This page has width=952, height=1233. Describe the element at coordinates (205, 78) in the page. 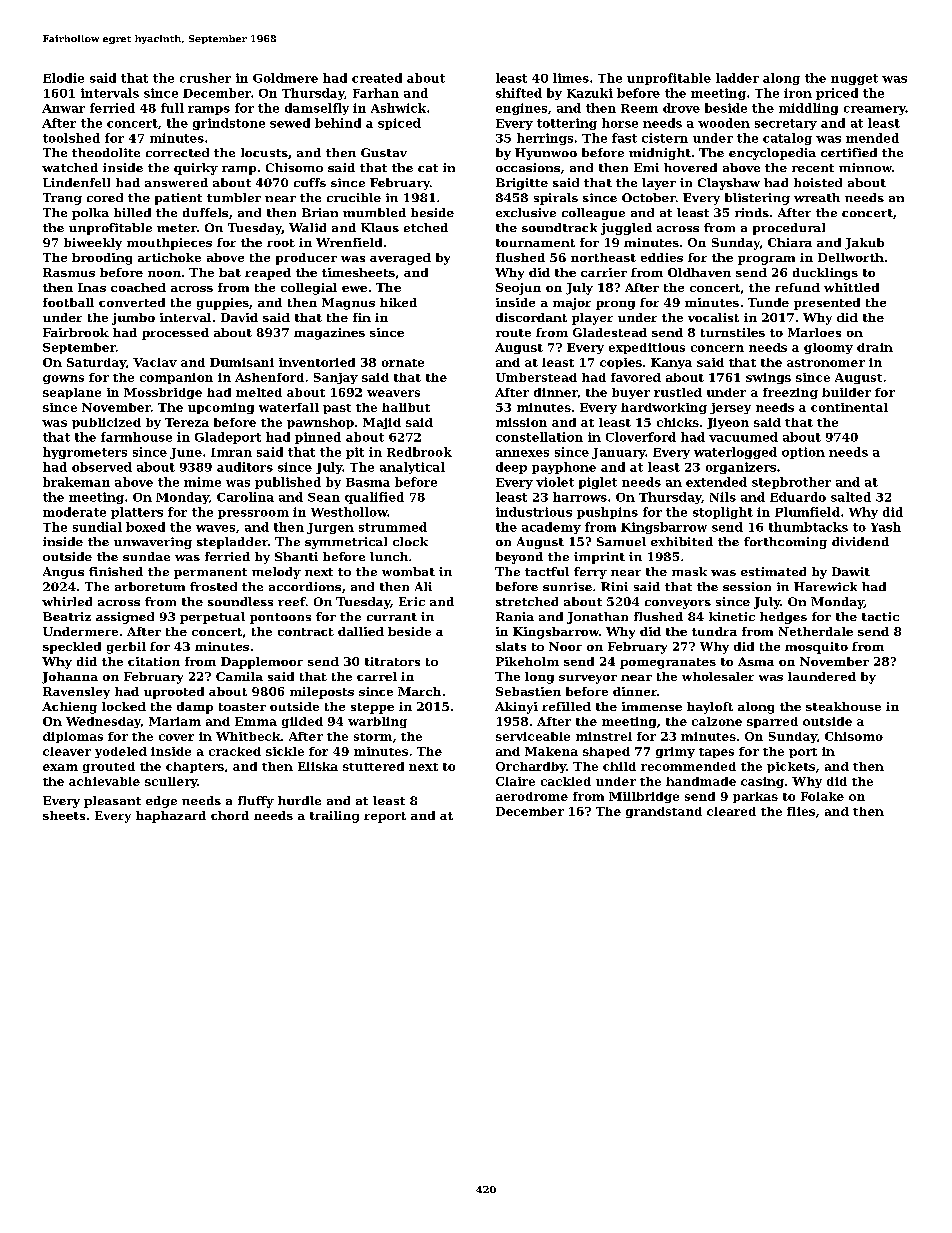

I see `crusher` at that location.
